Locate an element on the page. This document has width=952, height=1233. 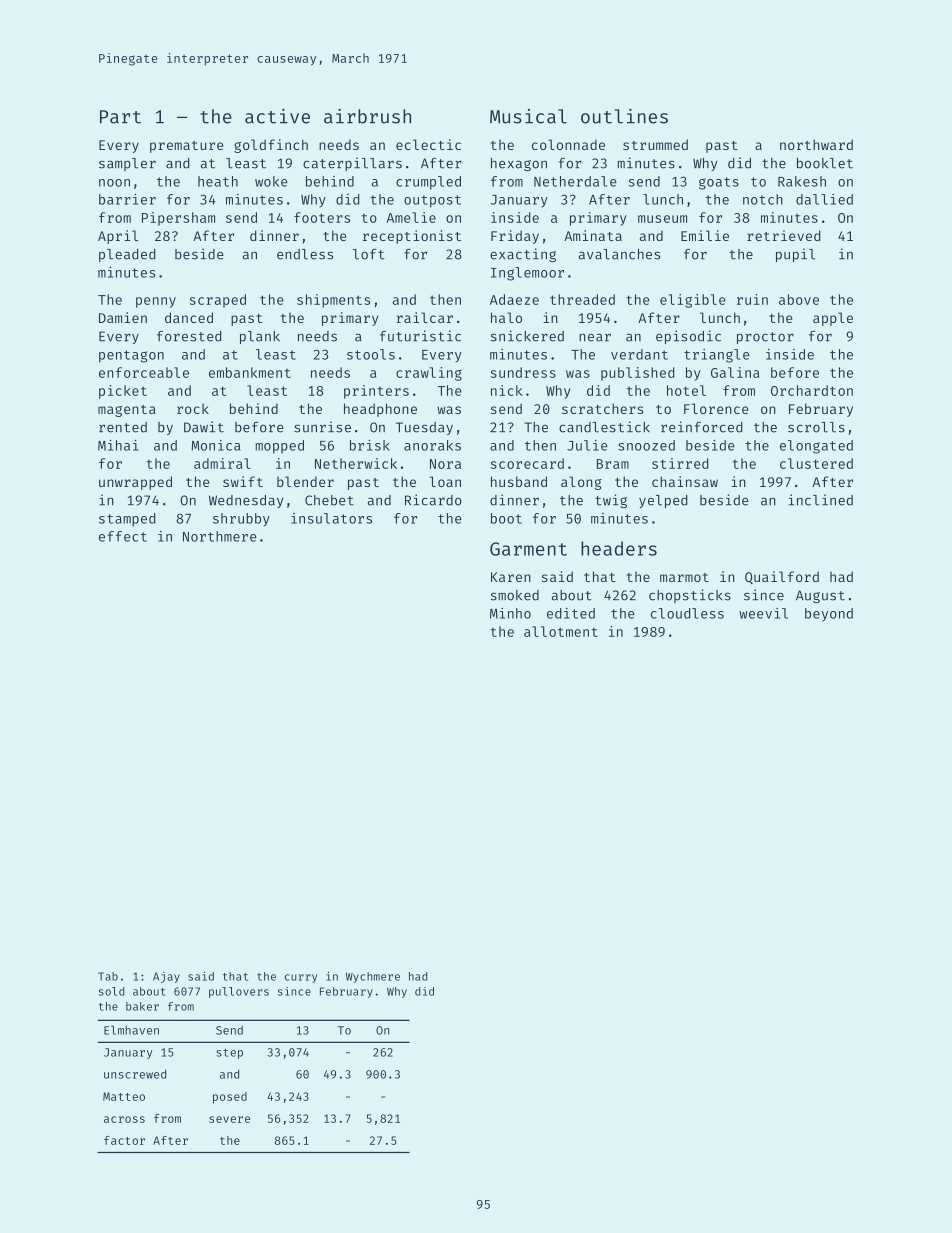
effect is located at coordinates (123, 536).
